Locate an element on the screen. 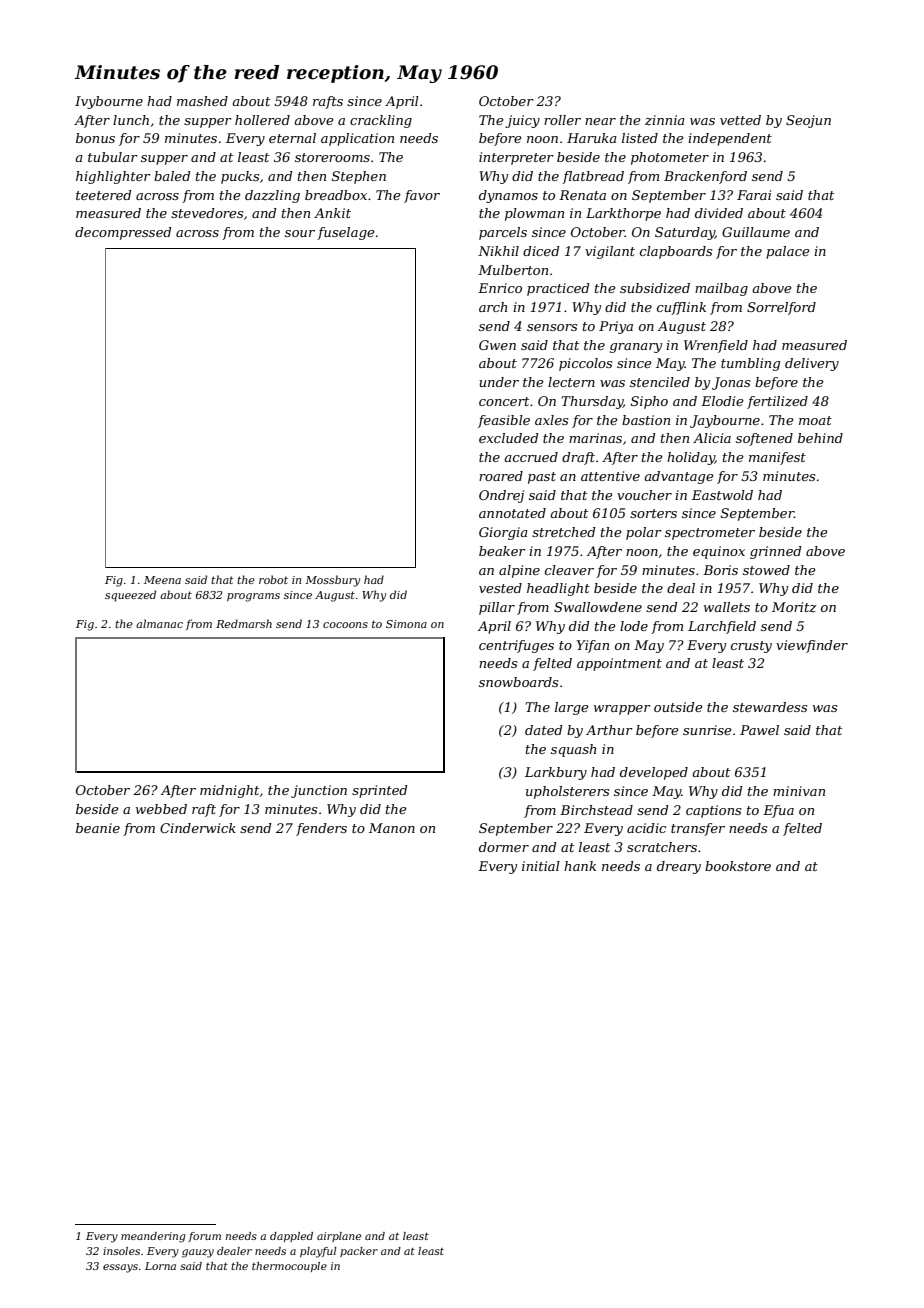 This screenshot has height=1308, width=924. application is located at coordinates (357, 139).
